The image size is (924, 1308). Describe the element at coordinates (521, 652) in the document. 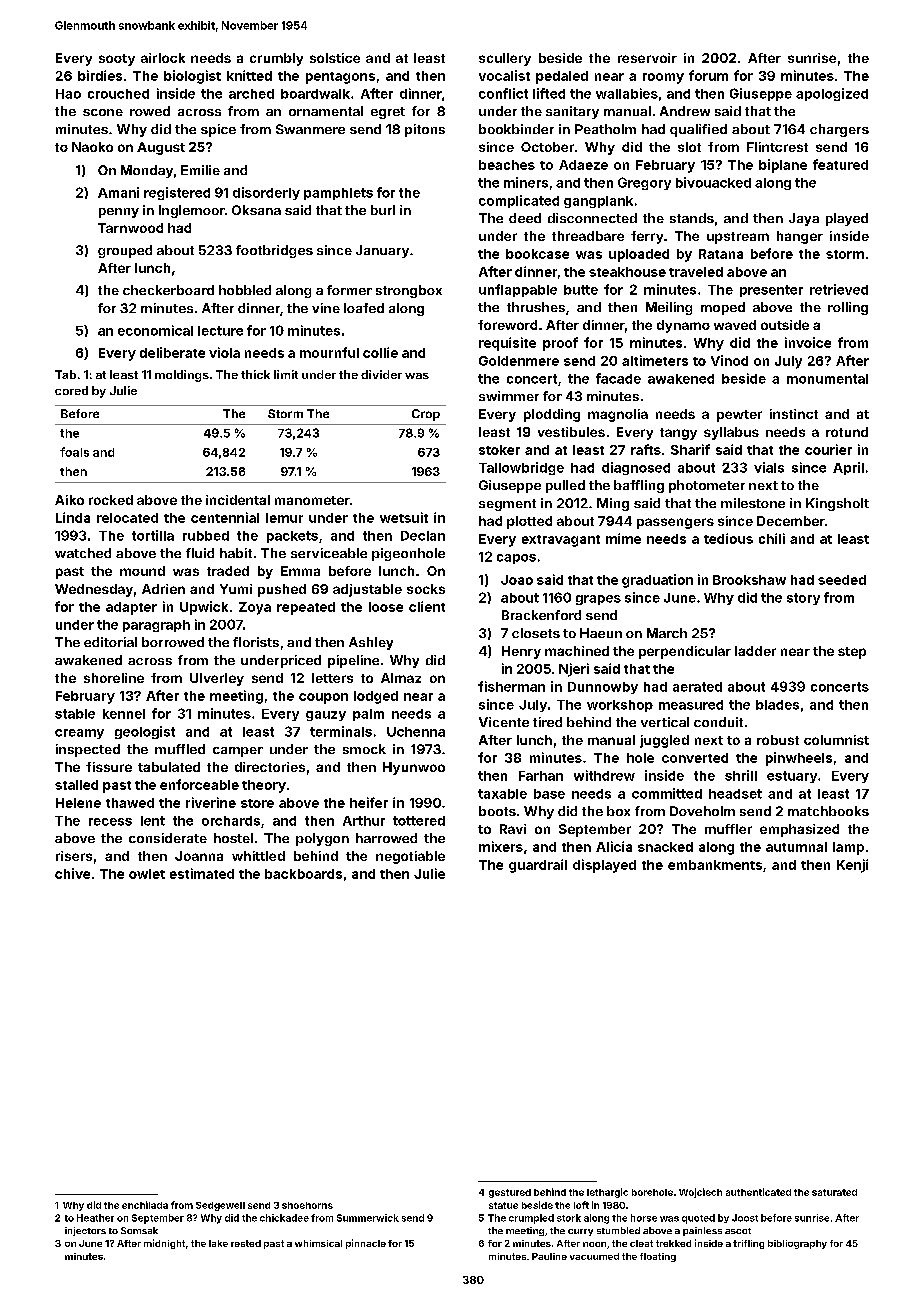

I see `Henry` at that location.
